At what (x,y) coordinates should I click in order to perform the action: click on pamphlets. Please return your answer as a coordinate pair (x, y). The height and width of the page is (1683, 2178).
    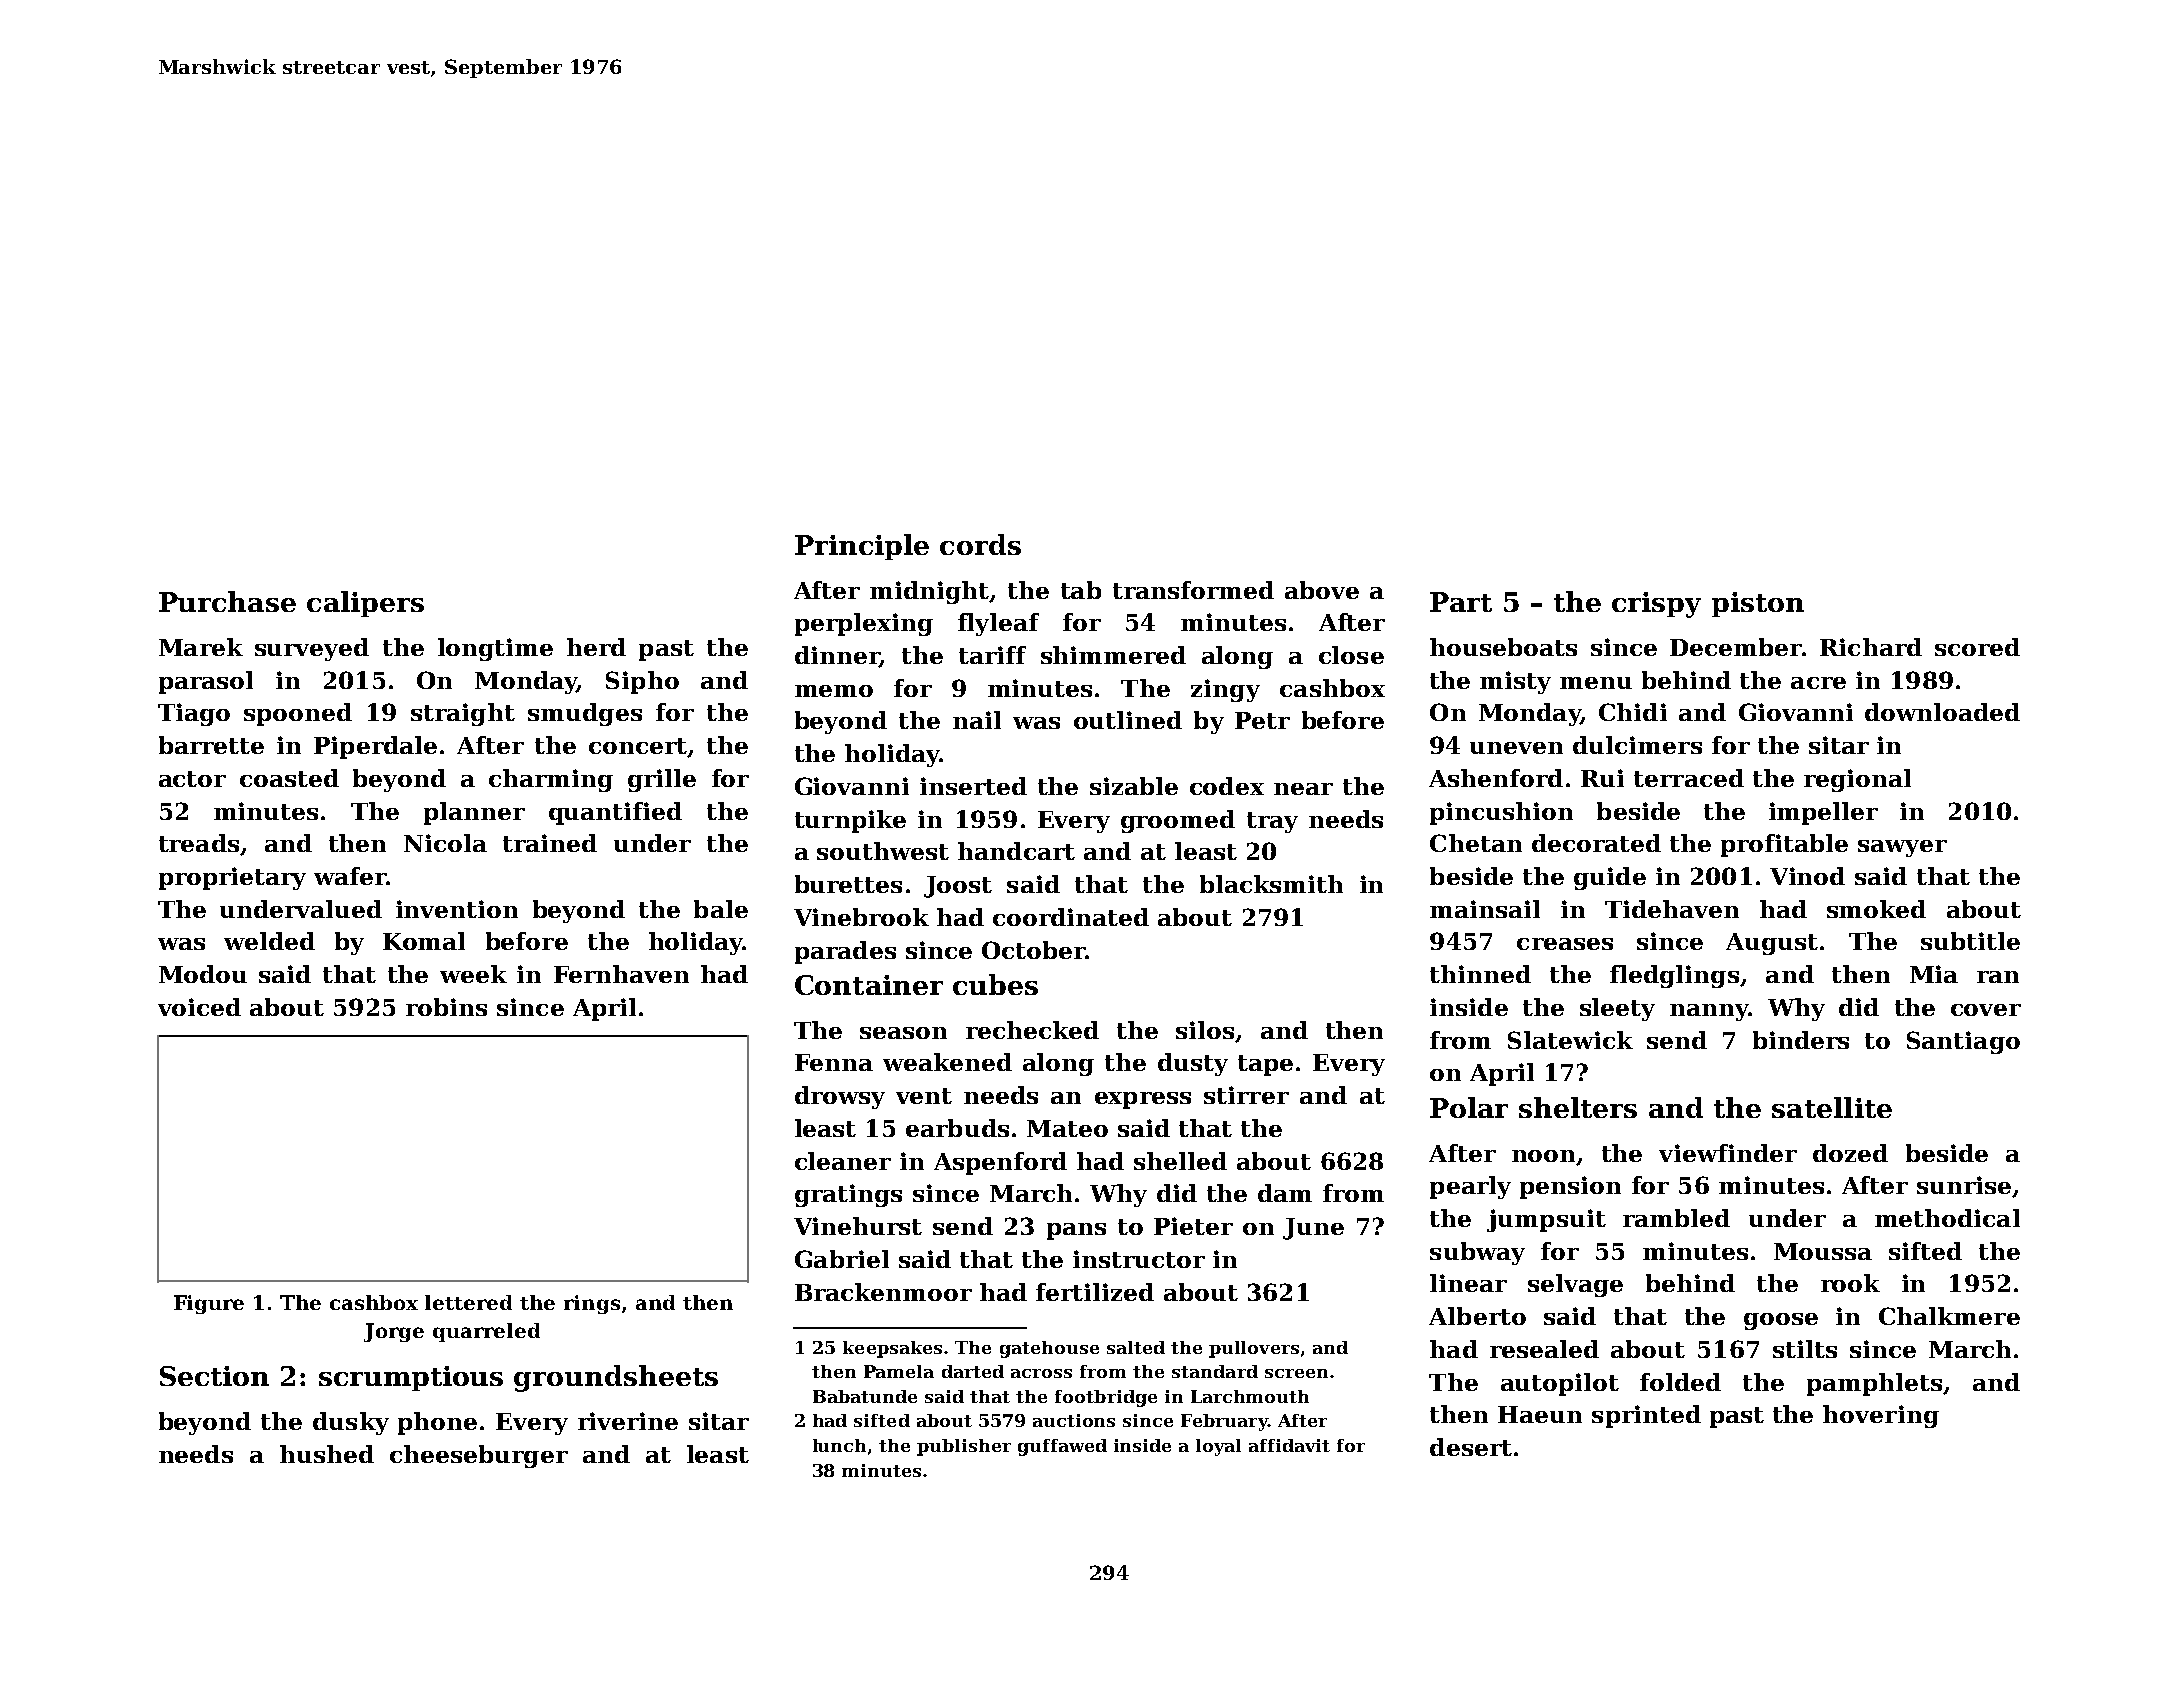
    Looking at the image, I should click on (1874, 1384).
